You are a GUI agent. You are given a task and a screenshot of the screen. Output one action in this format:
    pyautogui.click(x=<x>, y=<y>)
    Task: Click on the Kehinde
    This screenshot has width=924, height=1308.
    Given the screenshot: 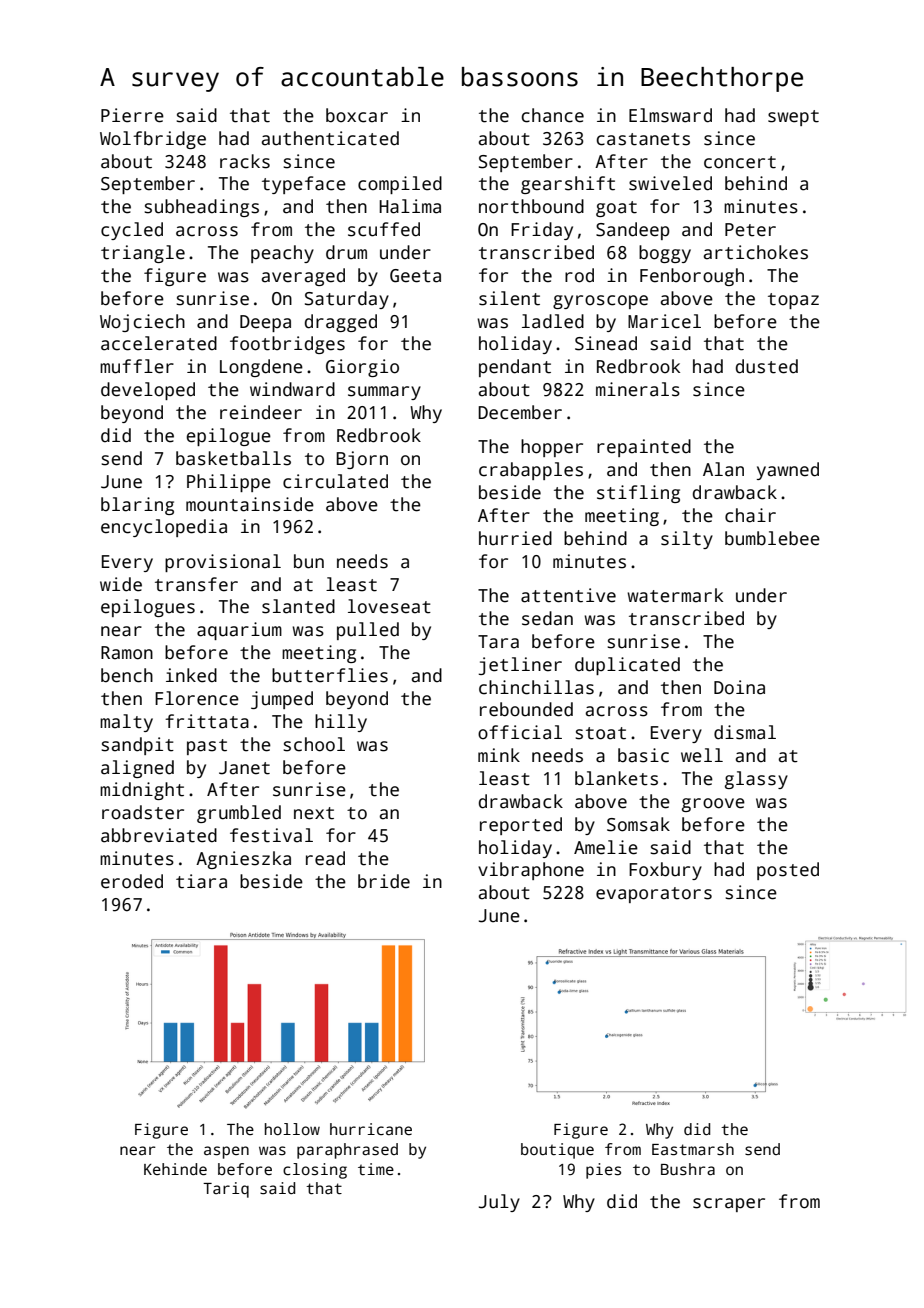 What is the action you would take?
    pyautogui.click(x=175, y=1169)
